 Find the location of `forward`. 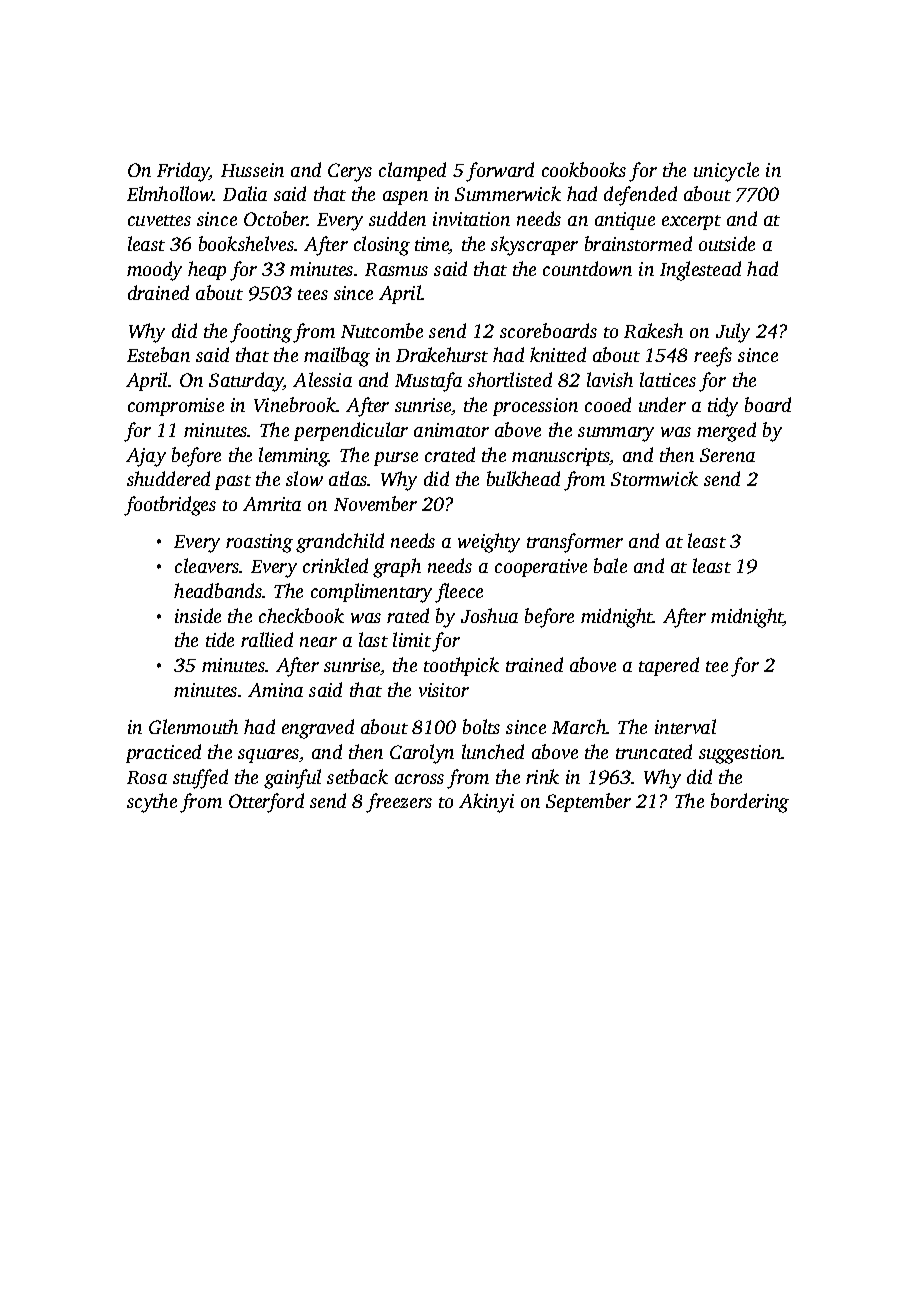

forward is located at coordinates (500, 172).
